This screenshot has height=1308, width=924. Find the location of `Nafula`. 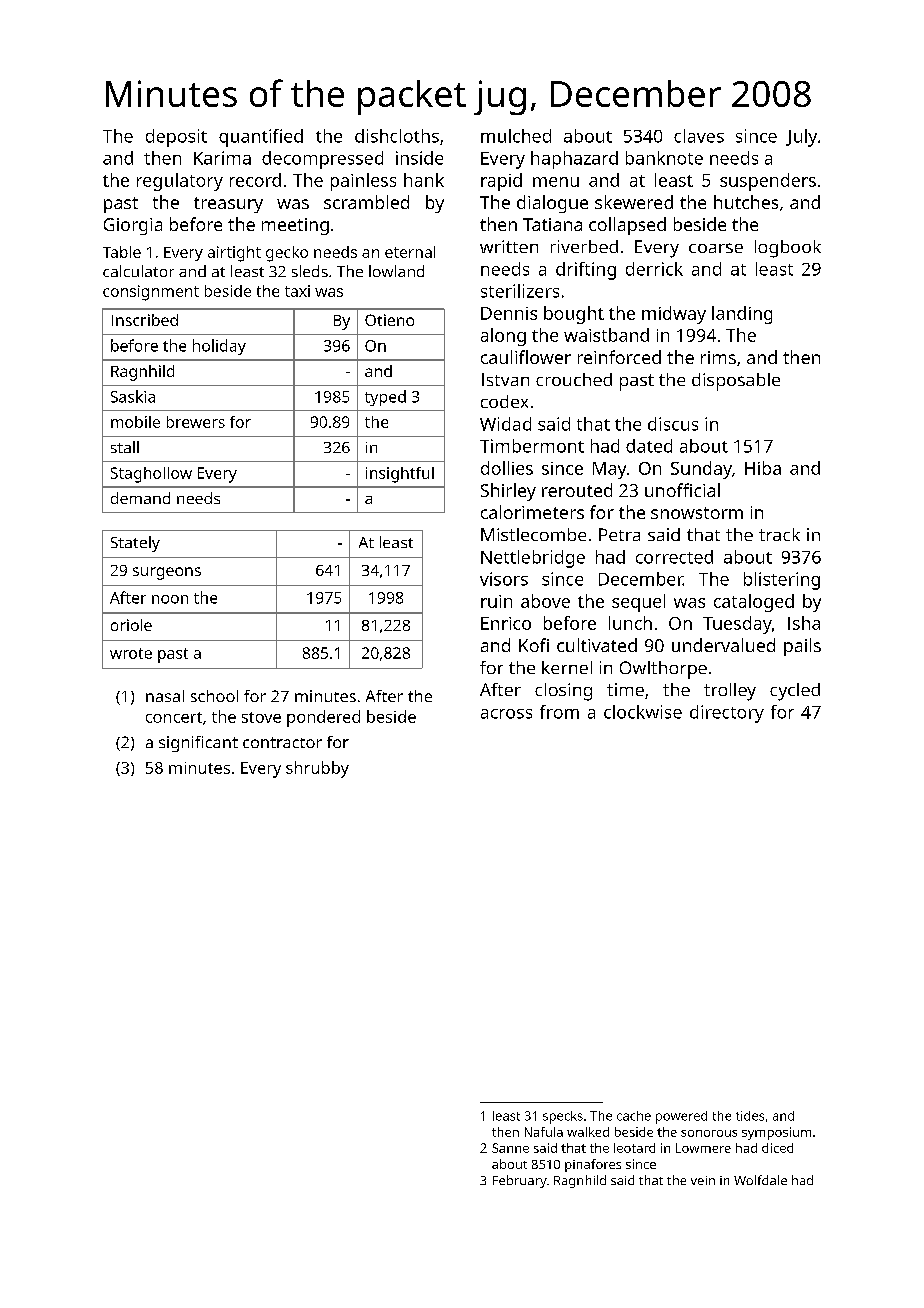

Nafula is located at coordinates (544, 1132).
